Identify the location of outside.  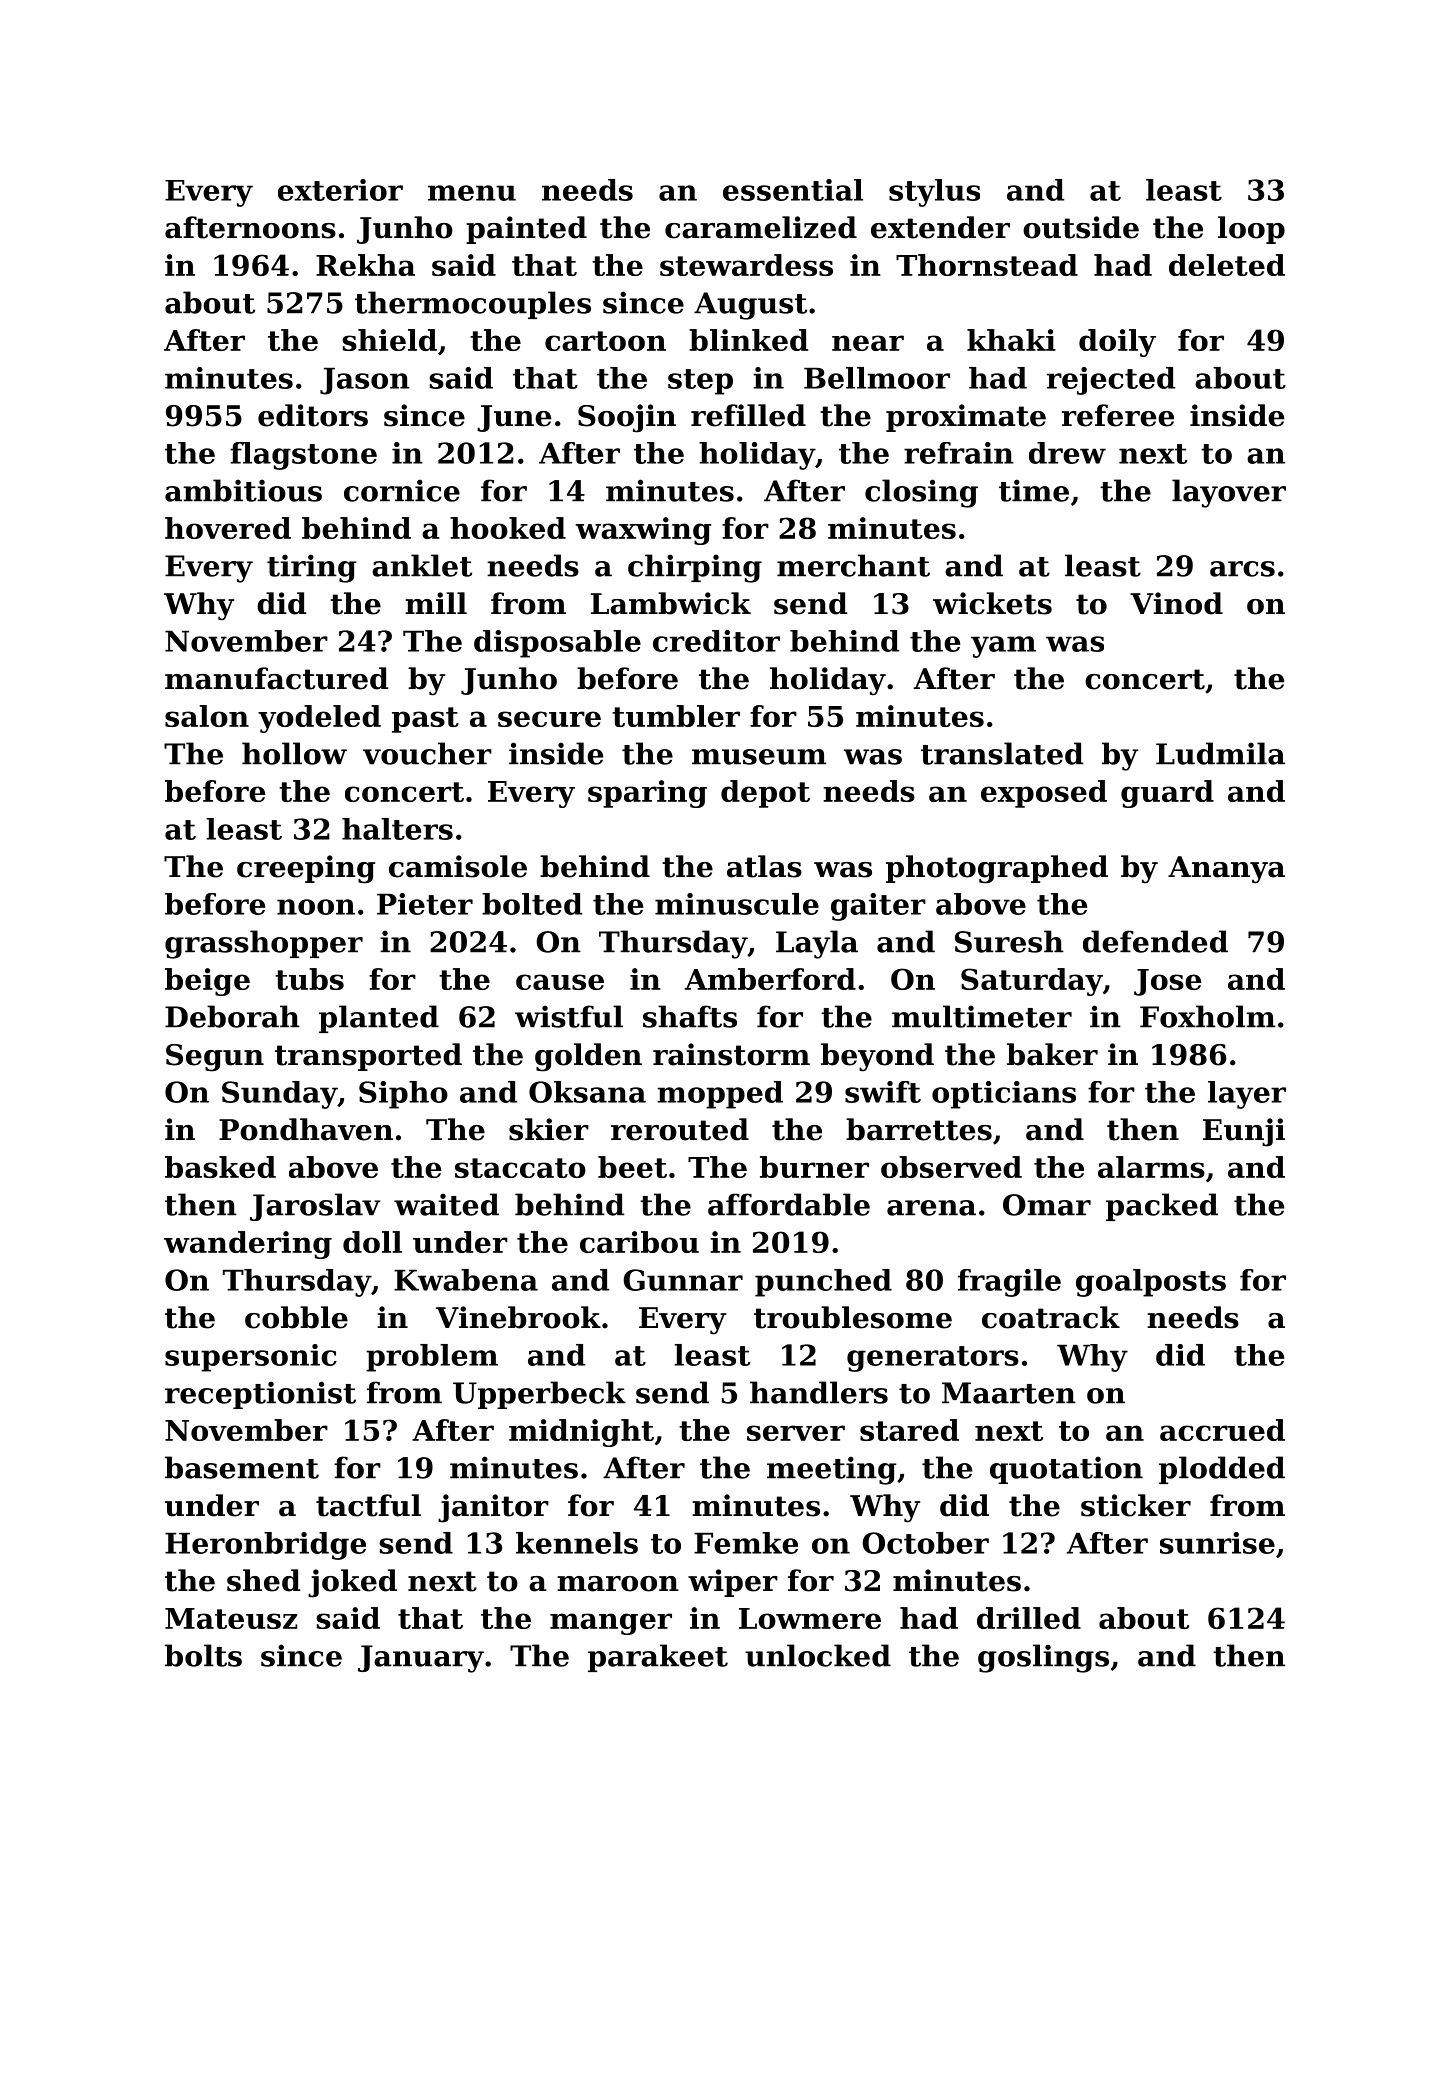
(1081, 227).
